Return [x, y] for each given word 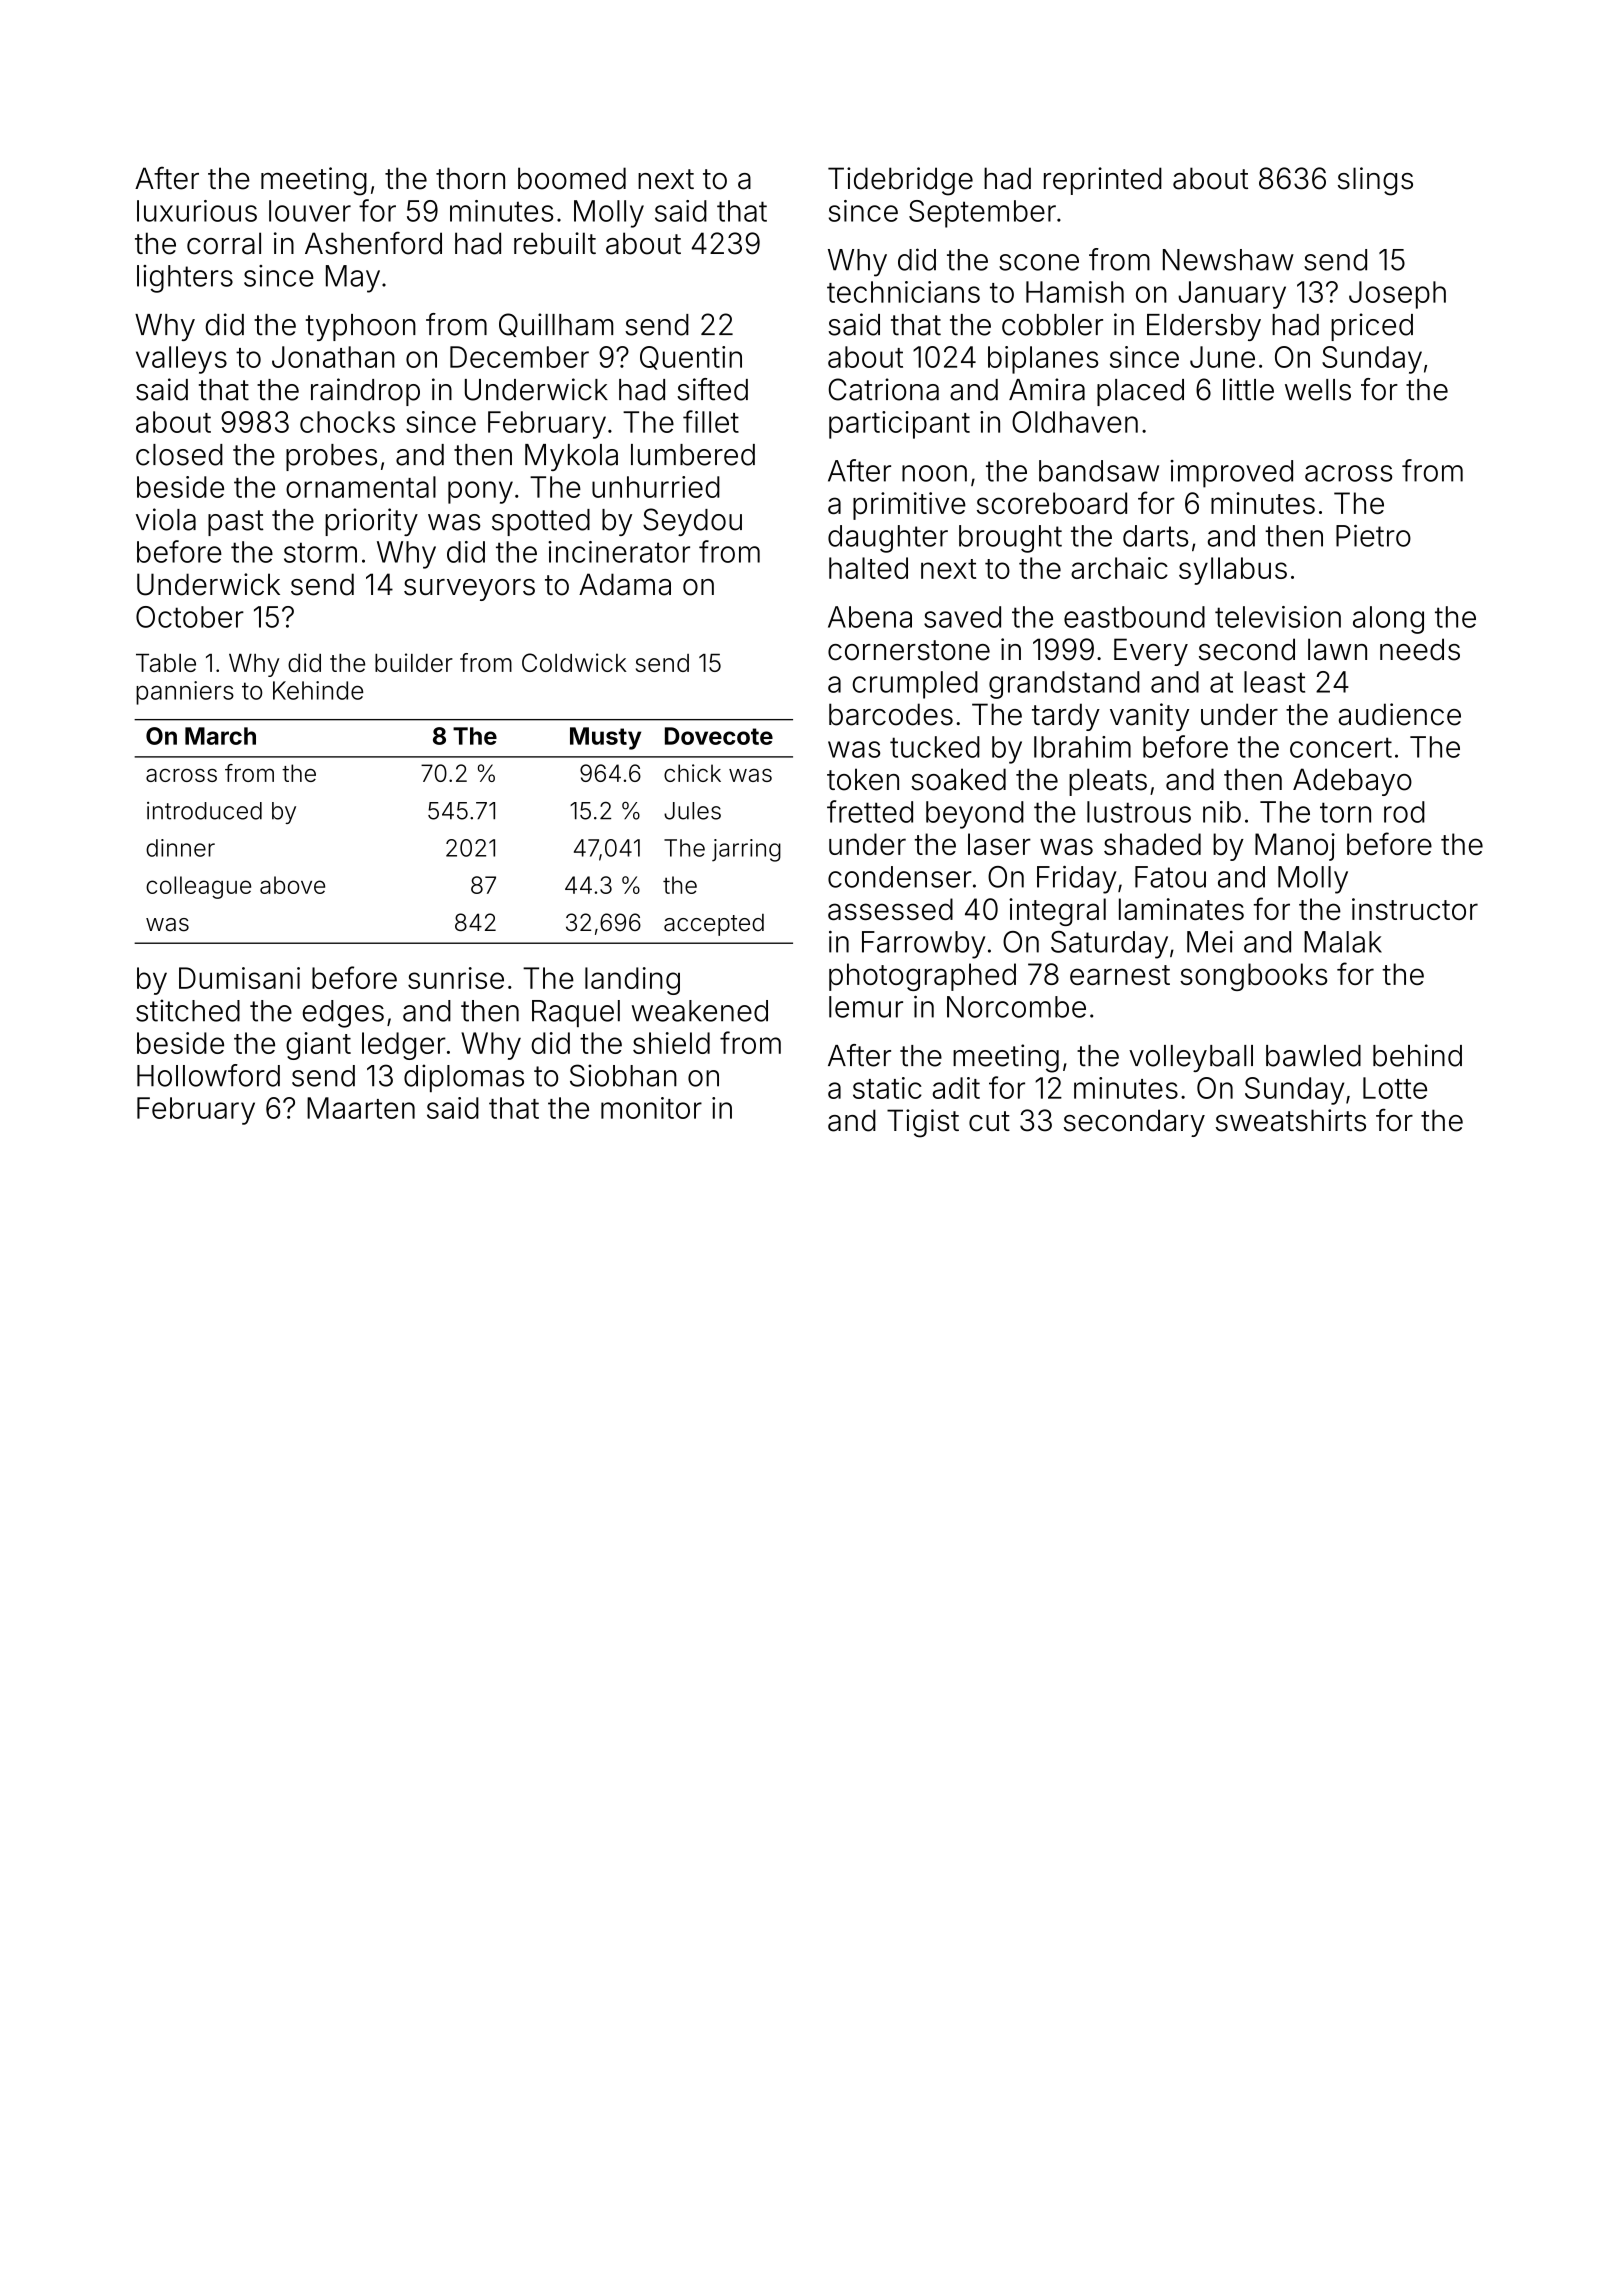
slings [1375, 181]
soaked [958, 779]
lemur [866, 1007]
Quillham [556, 325]
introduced [204, 811]
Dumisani [239, 978]
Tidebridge [900, 181]
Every [1151, 652]
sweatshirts [1291, 1120]
